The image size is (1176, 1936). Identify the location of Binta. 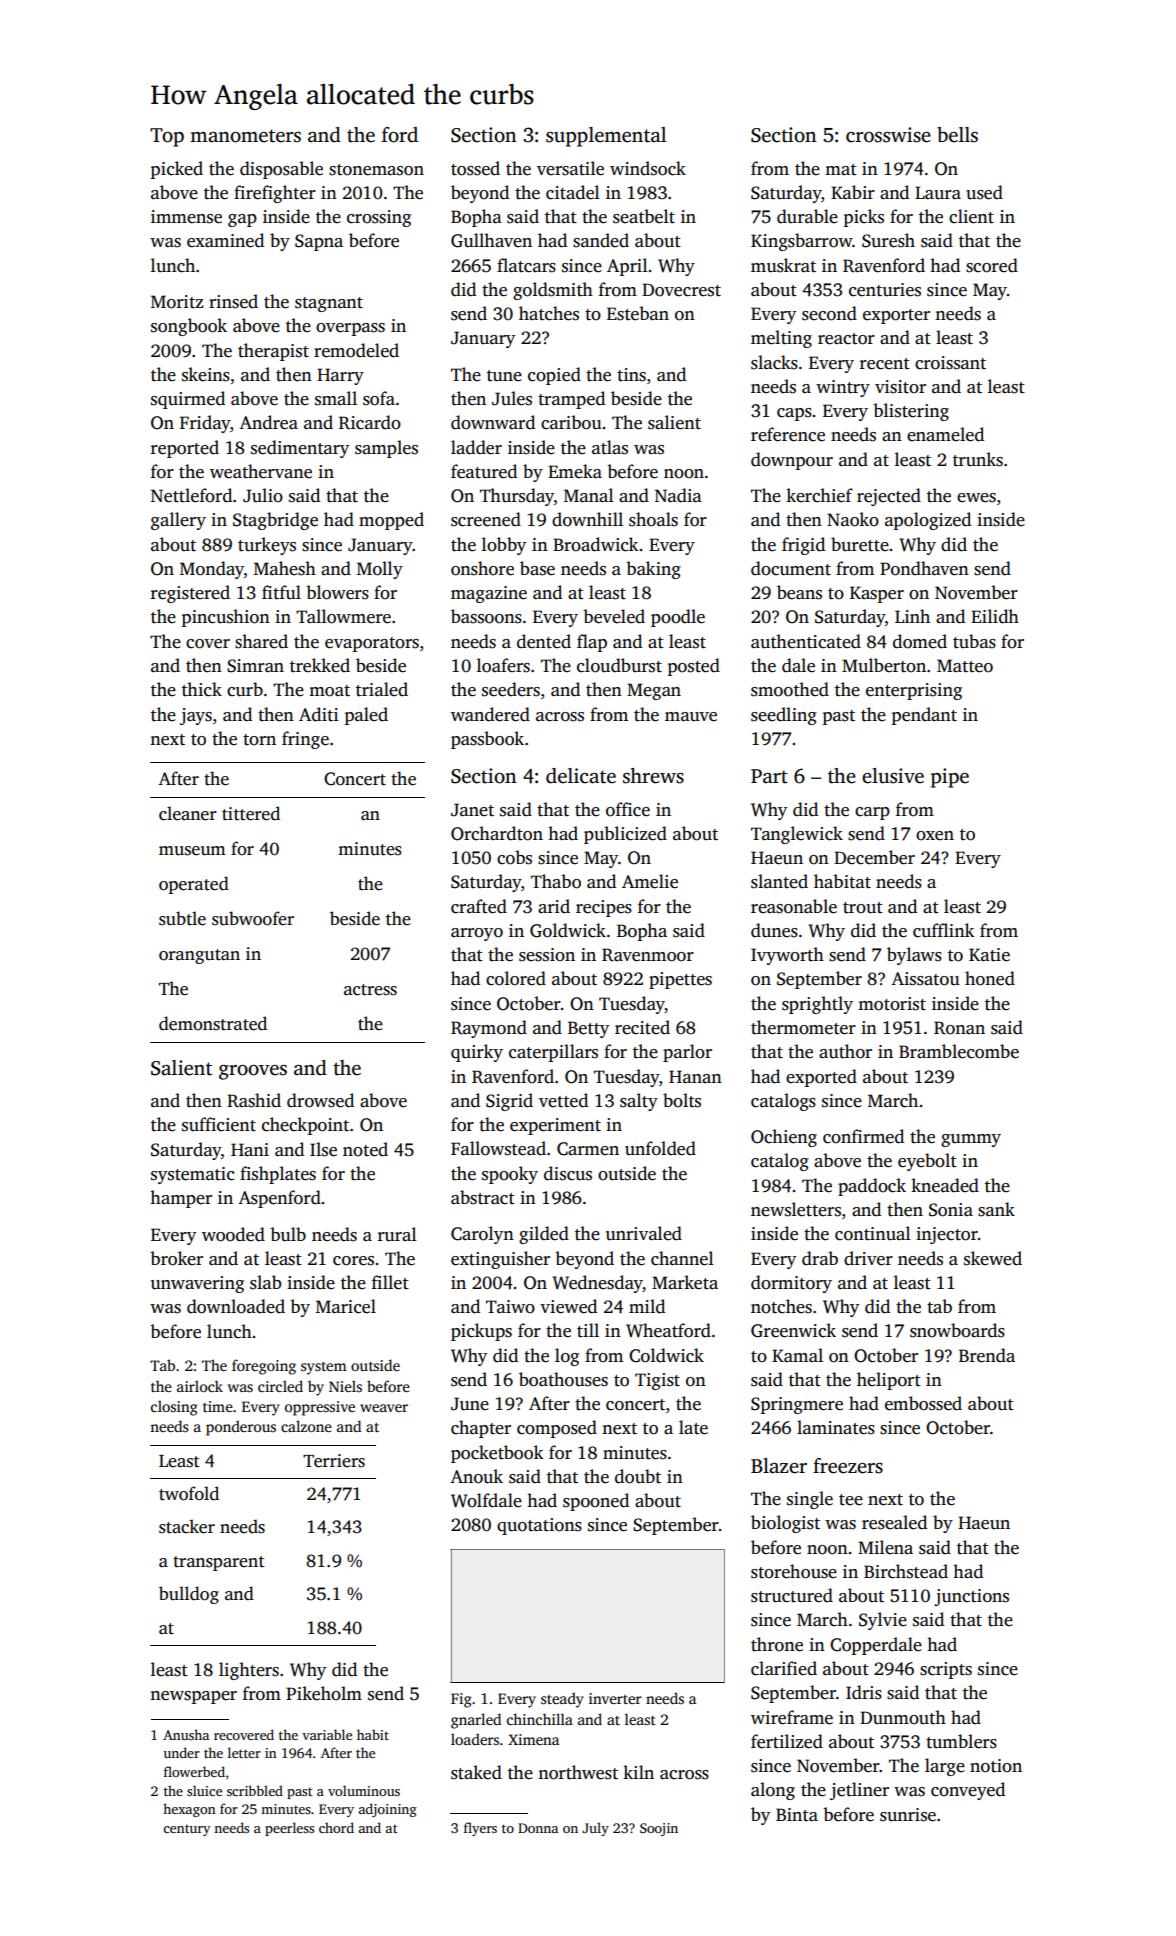
(797, 1814).
